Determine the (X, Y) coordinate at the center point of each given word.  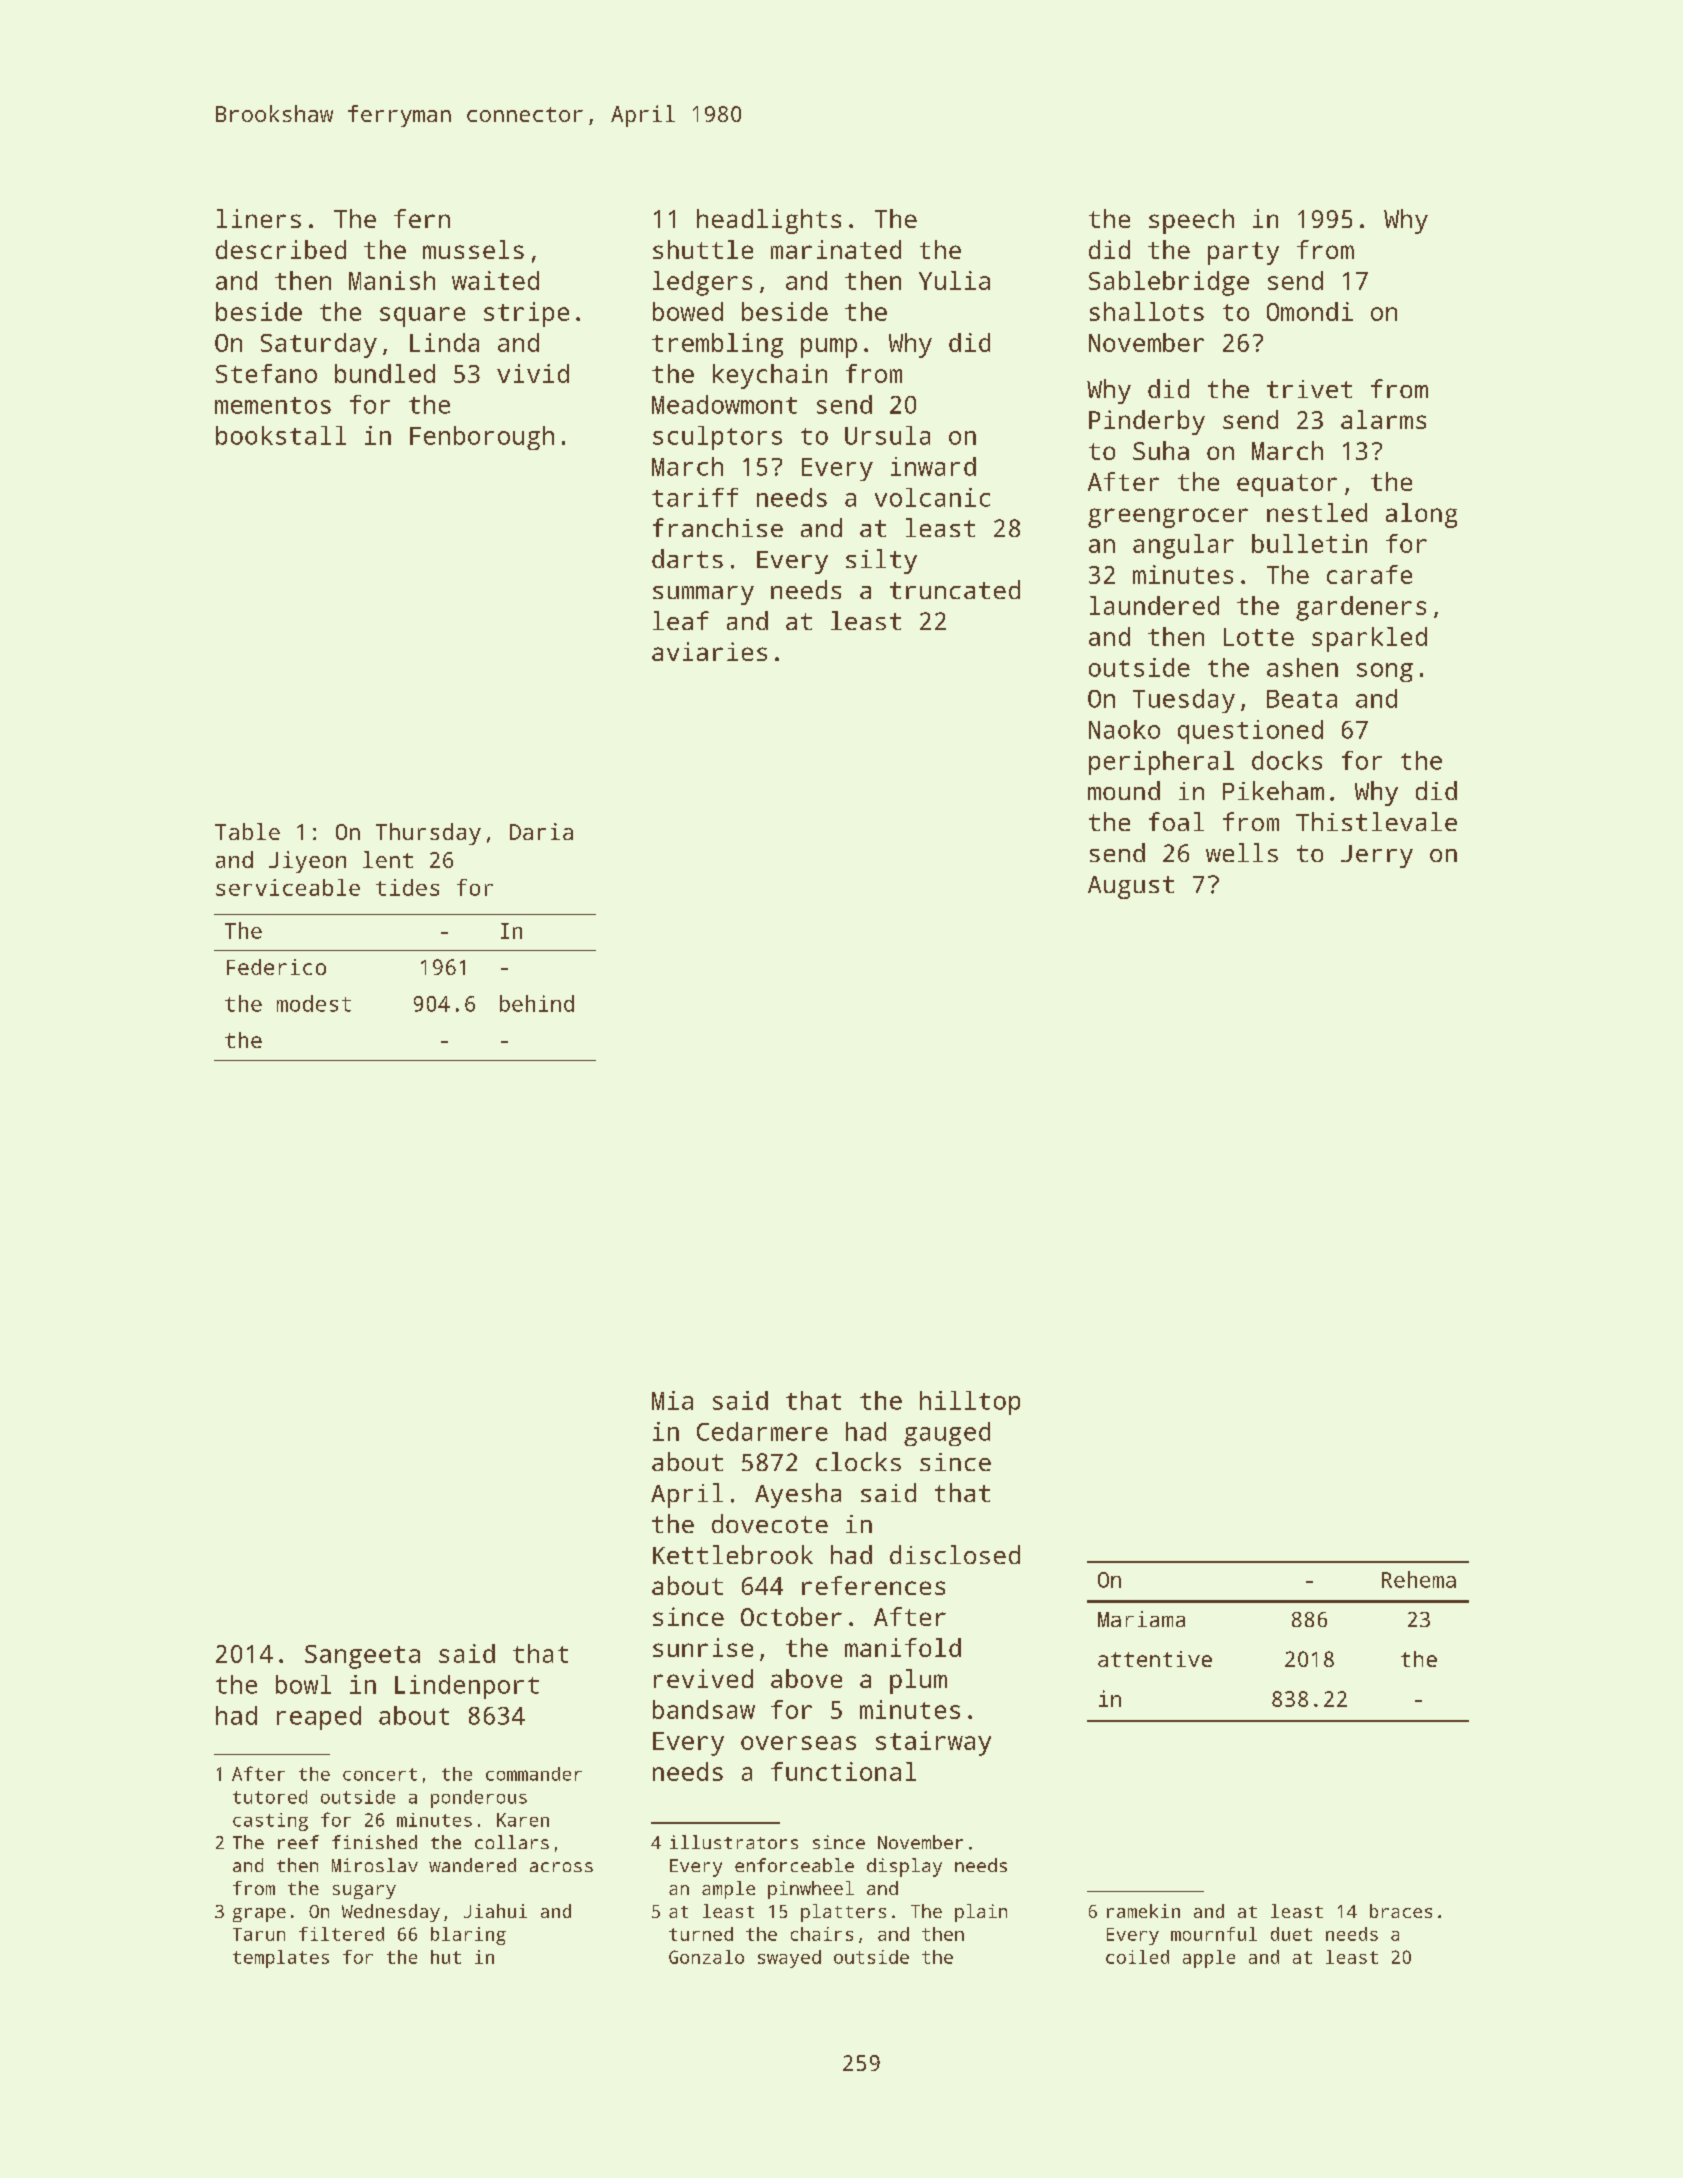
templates (281, 1959)
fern (422, 218)
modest (314, 1003)
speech (1191, 221)
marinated (836, 249)
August (1131, 887)
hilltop (970, 1403)
